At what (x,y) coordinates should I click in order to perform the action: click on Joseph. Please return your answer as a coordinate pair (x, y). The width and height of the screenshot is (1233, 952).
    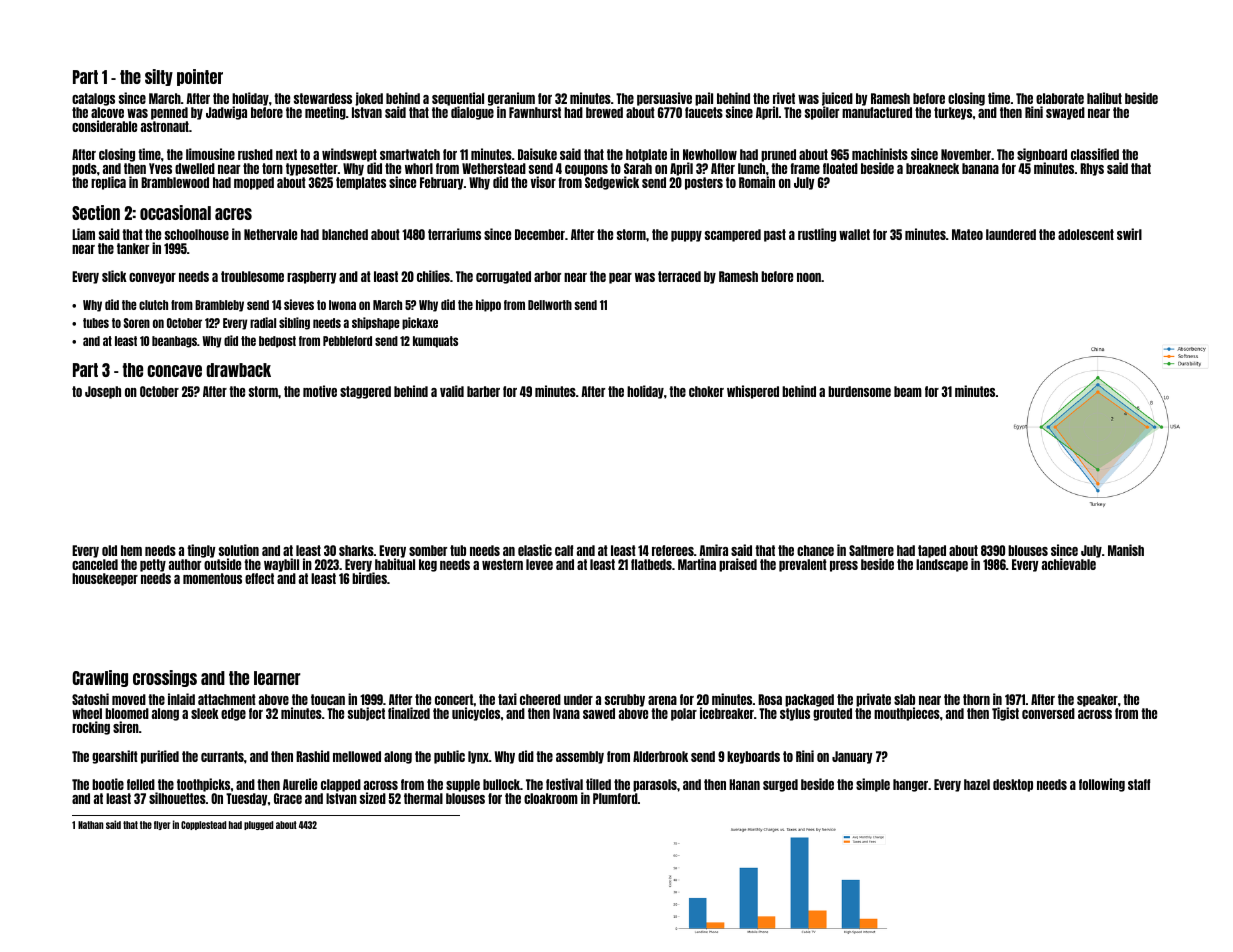
    Looking at the image, I should click on (103, 392).
